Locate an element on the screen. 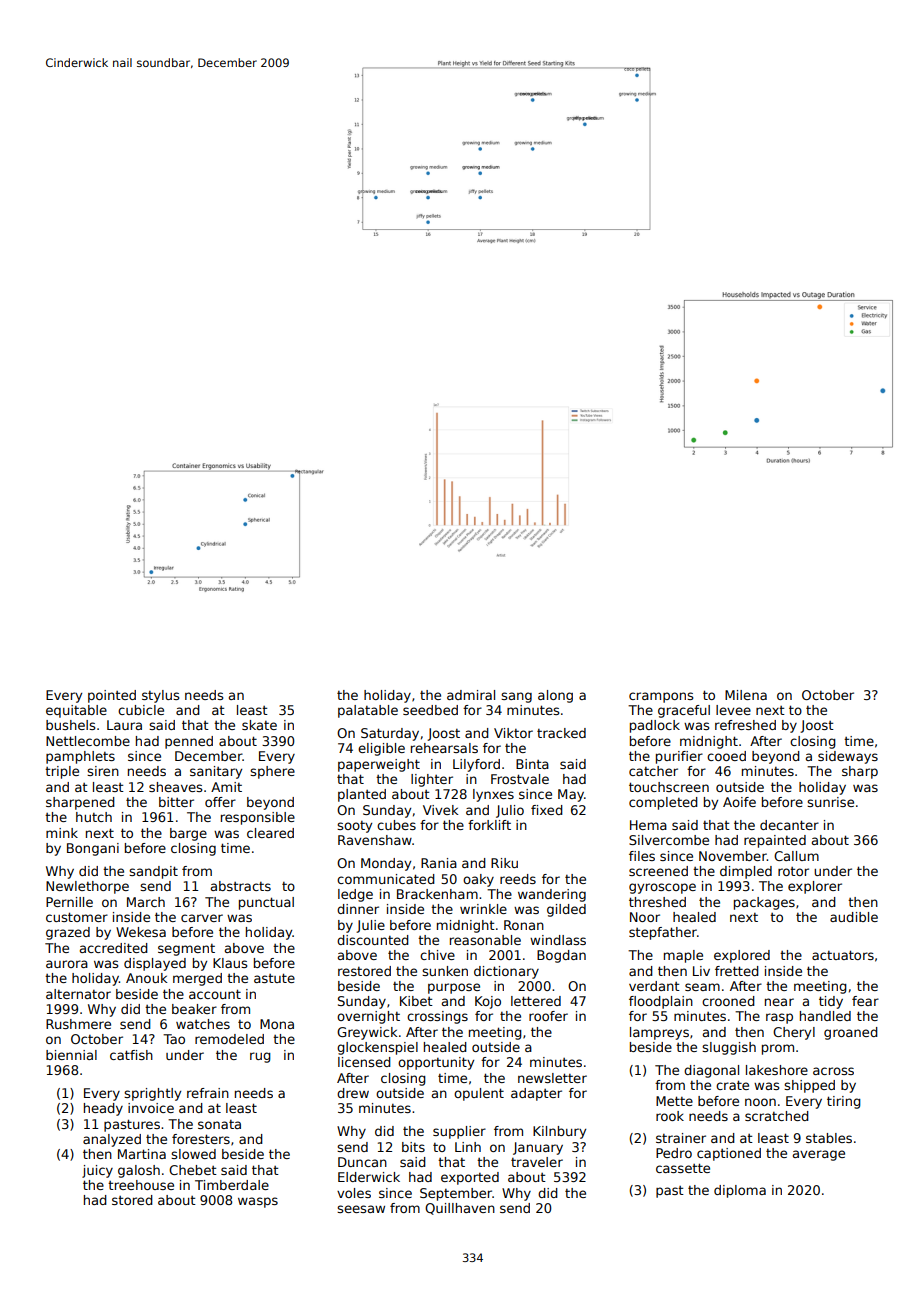 This screenshot has height=1308, width=924. triple is located at coordinates (62, 772).
